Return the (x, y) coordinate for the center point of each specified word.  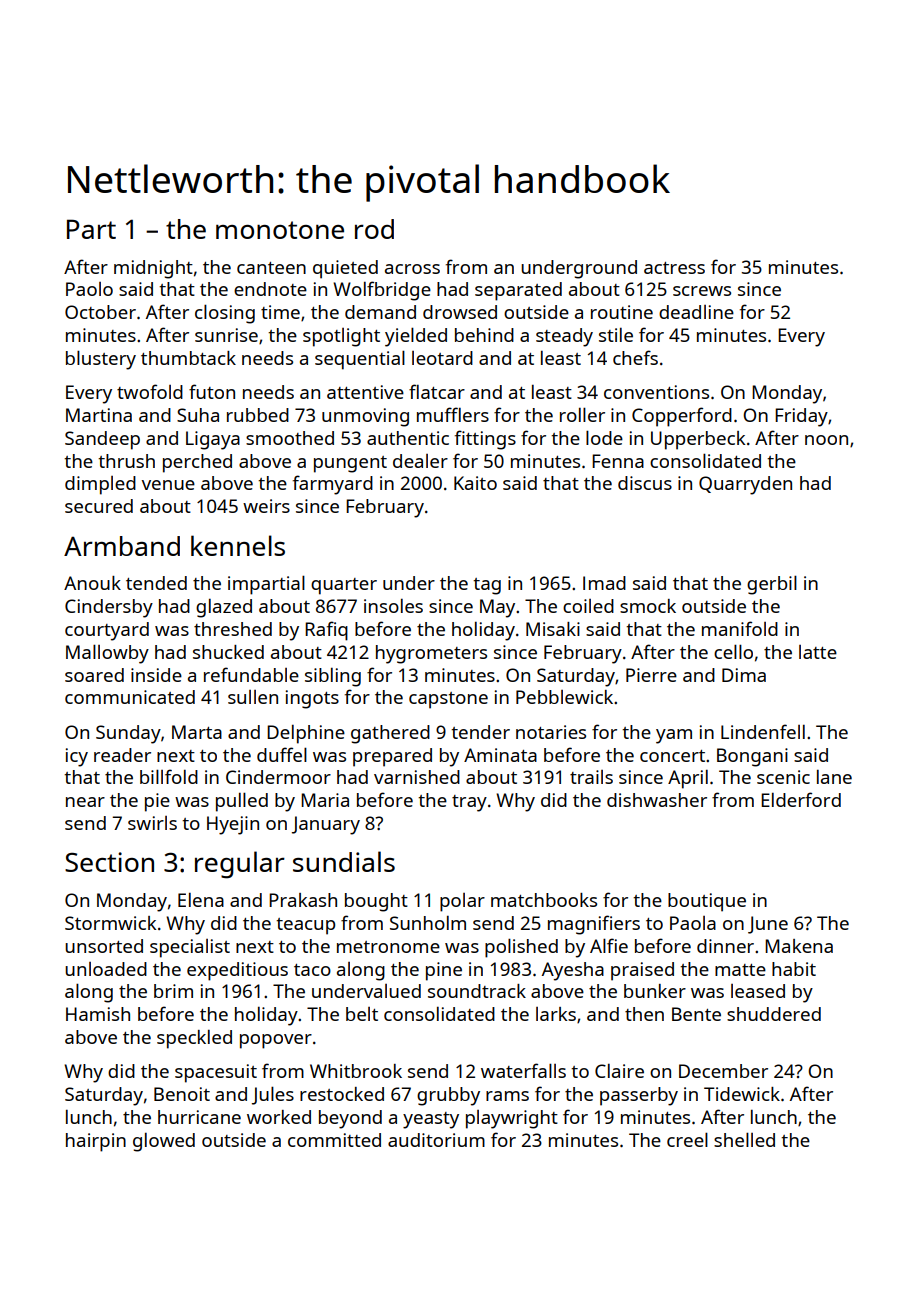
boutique (707, 902)
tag (487, 586)
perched (197, 463)
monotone (280, 230)
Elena (201, 900)
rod (374, 229)
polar (462, 902)
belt (362, 1014)
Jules (273, 1095)
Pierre (651, 675)
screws (702, 291)
